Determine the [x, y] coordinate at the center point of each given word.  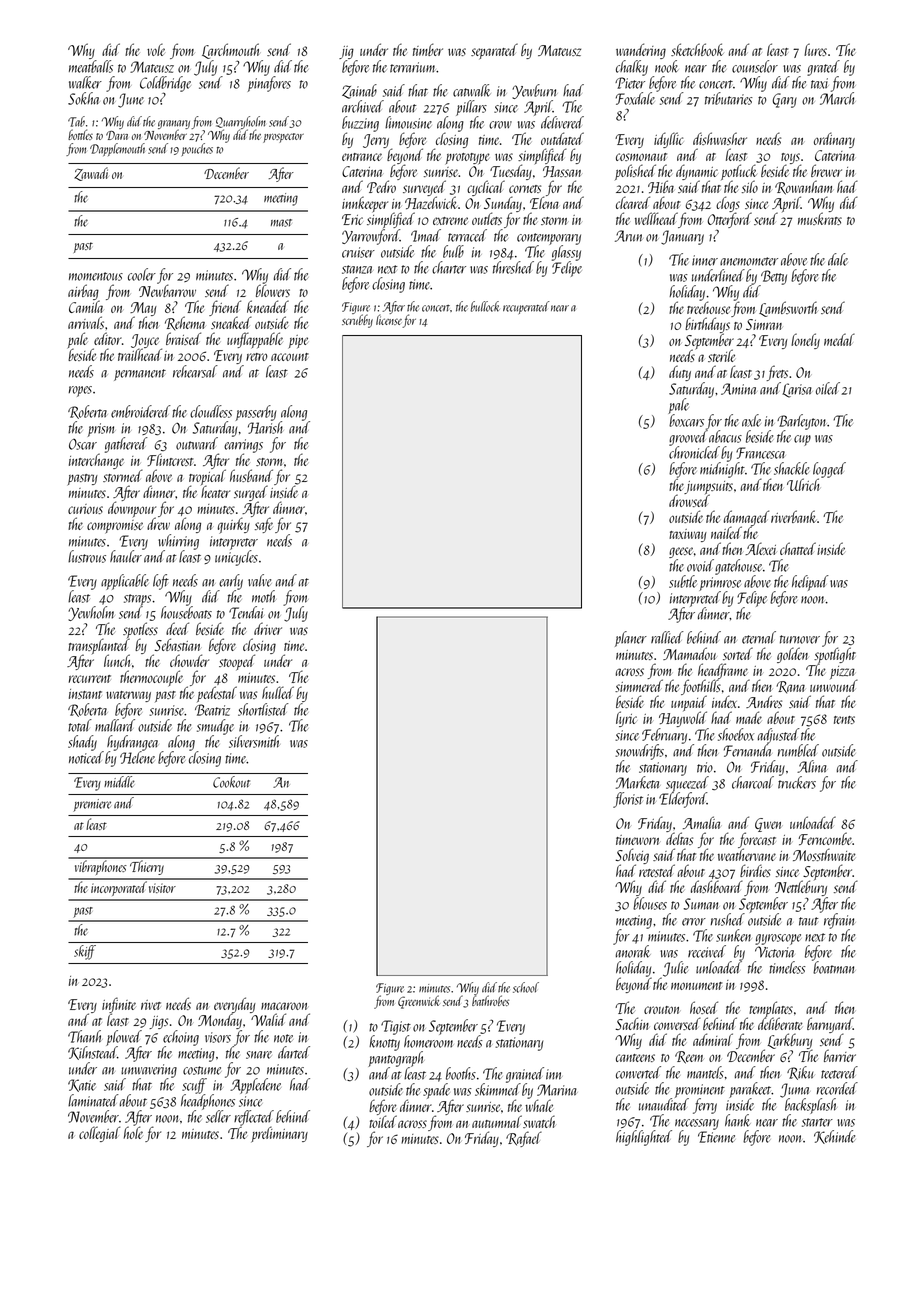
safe [264, 525]
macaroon [284, 1006]
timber [428, 49]
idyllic [668, 140]
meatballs [91, 66]
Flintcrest [170, 459]
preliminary [279, 1134]
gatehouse [738, 567]
